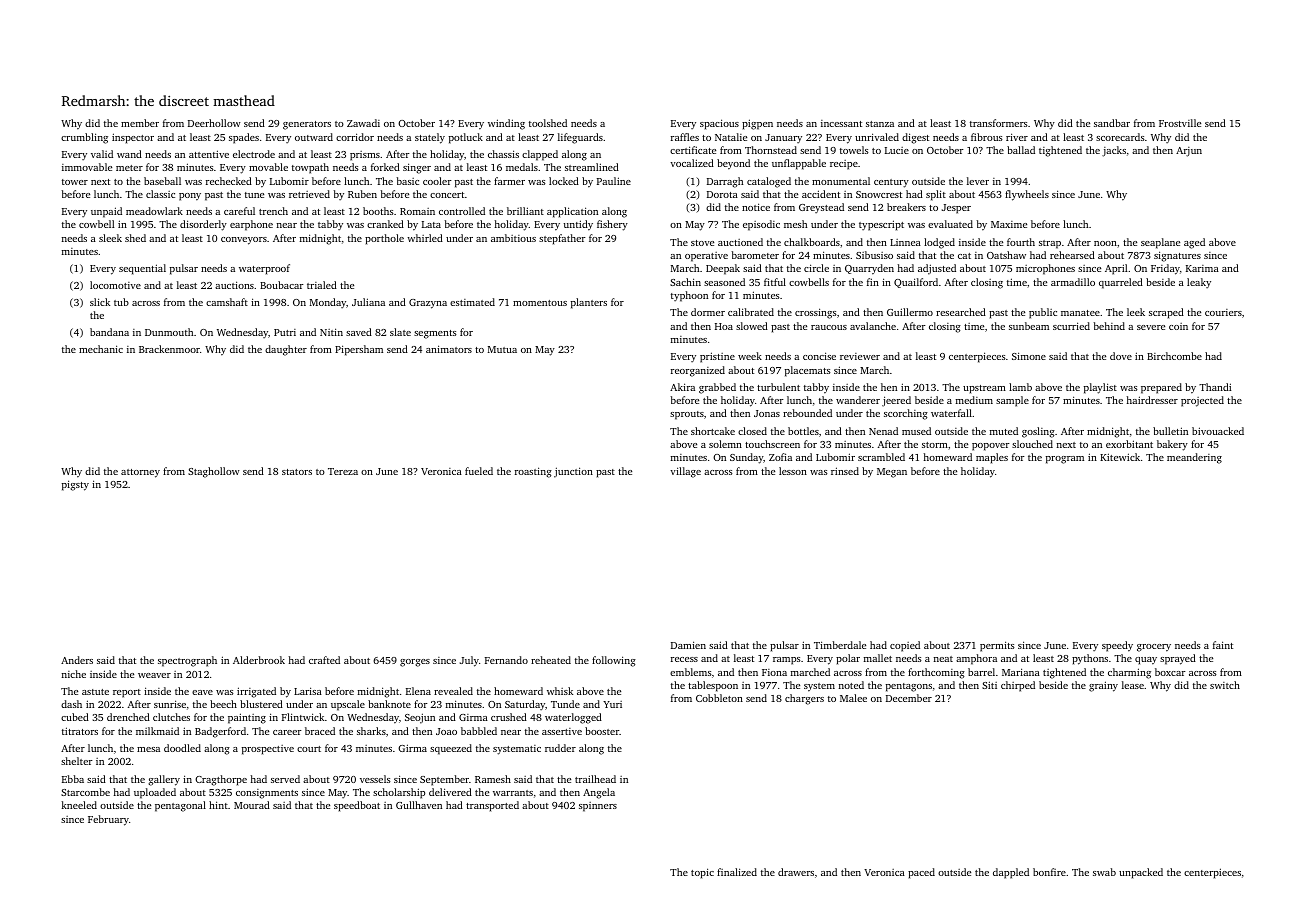  Describe the element at coordinates (687, 415) in the page. I see `sprouts` at that location.
